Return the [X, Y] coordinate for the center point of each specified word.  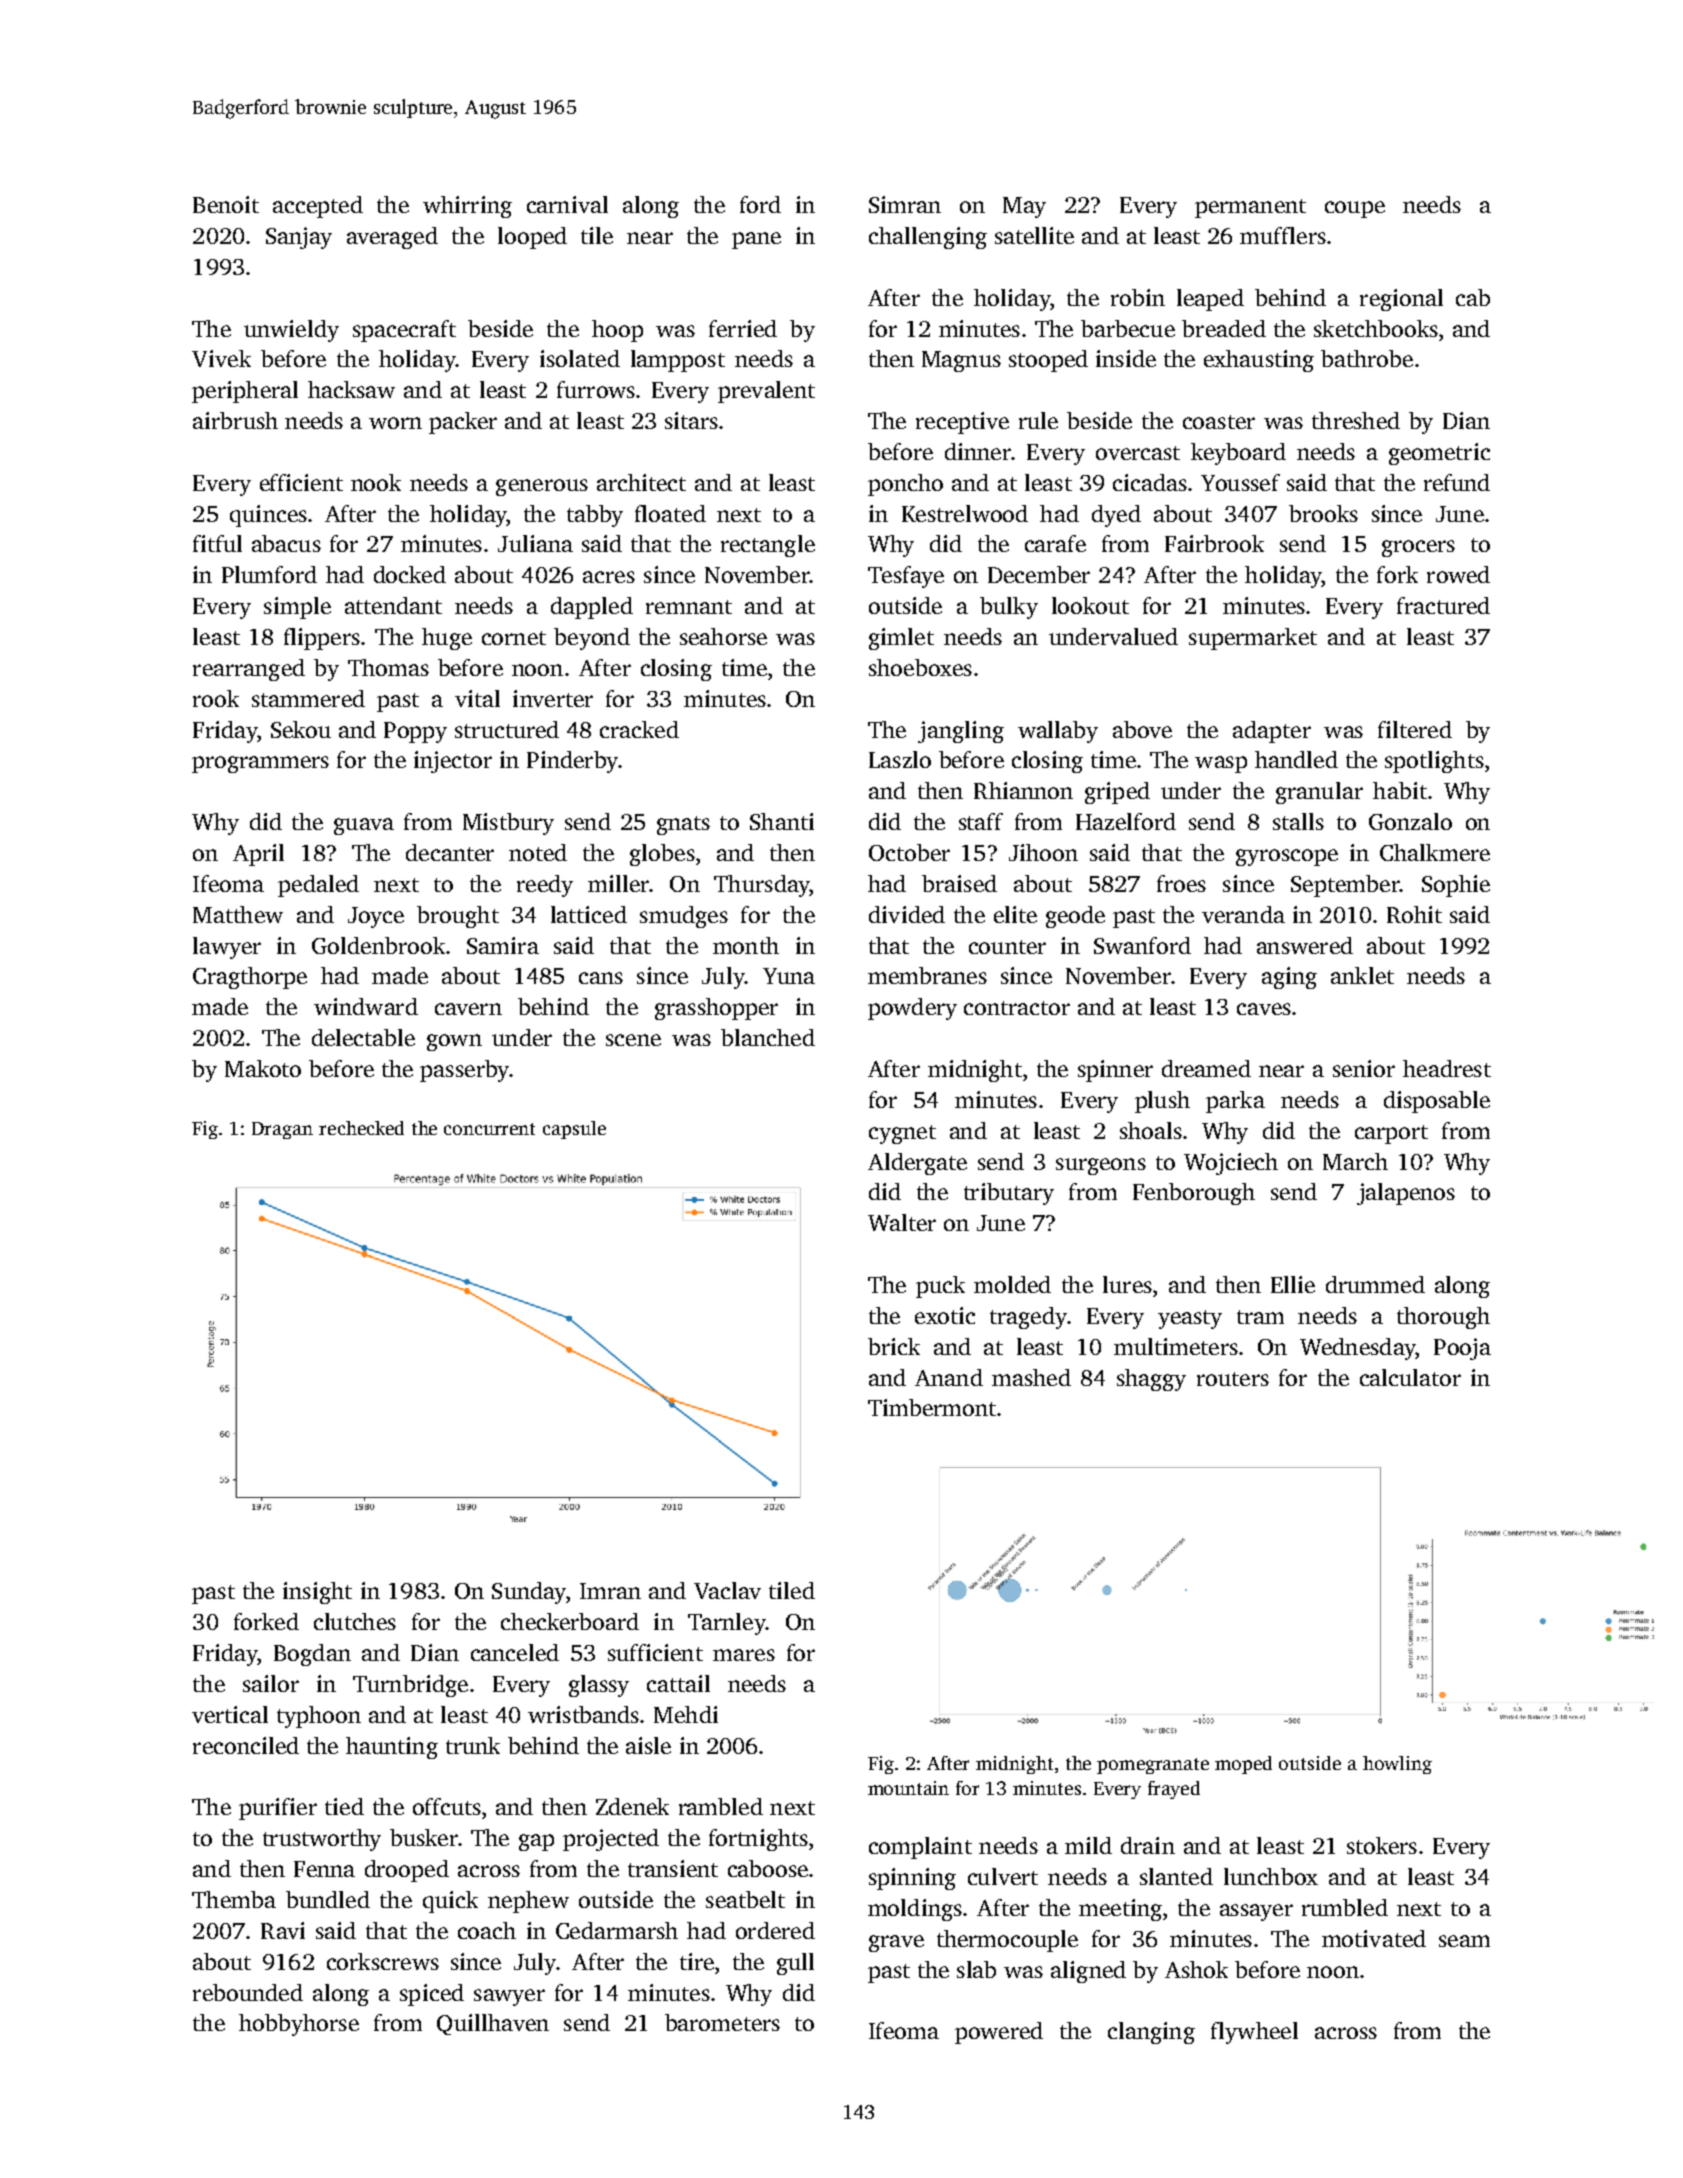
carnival [567, 204]
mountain [908, 1788]
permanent [1250, 208]
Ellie [1293, 1284]
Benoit [226, 204]
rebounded [248, 1992]
